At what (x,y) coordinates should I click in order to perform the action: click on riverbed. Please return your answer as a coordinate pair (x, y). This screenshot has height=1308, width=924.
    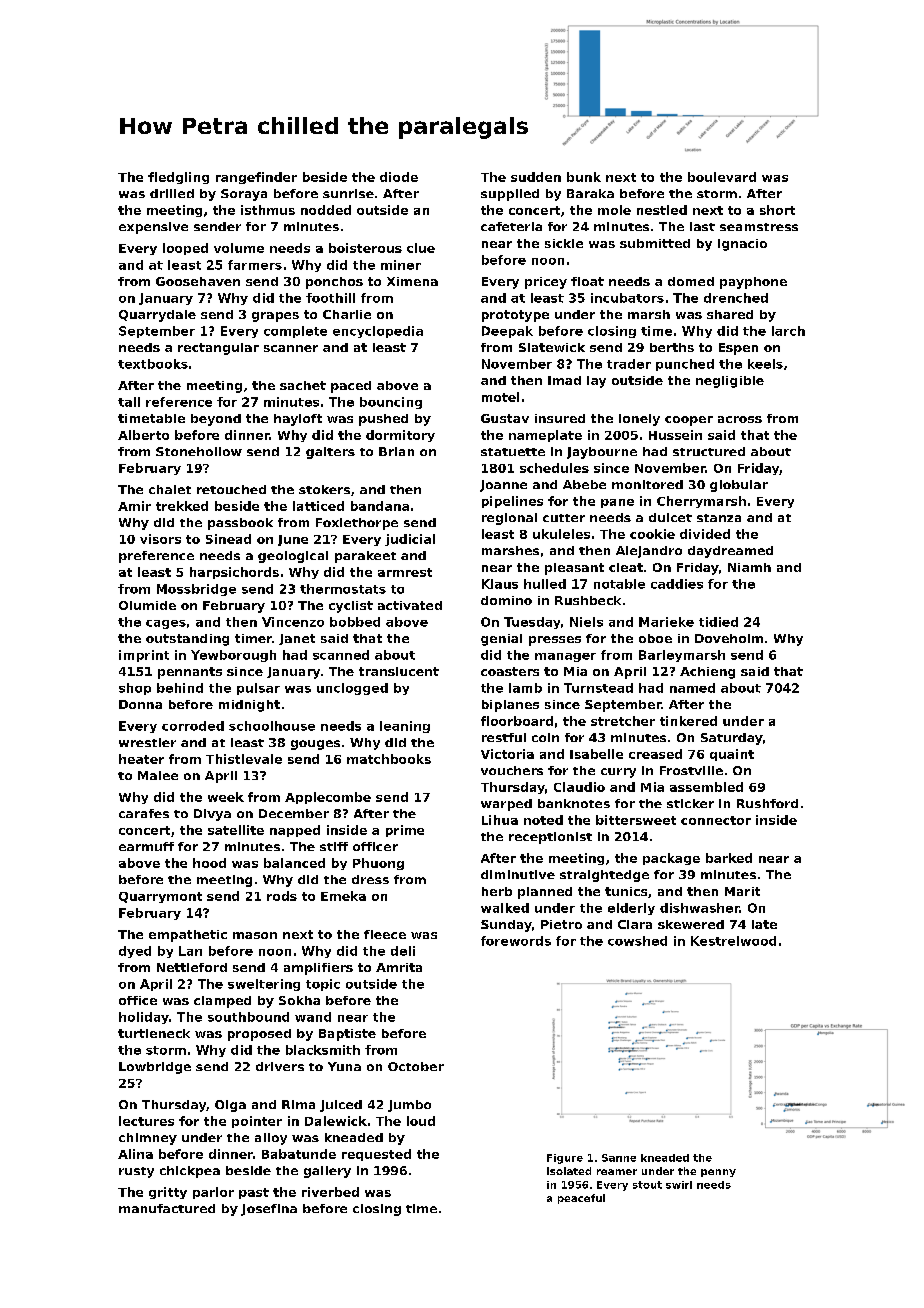
    Looking at the image, I should click on (330, 1192).
